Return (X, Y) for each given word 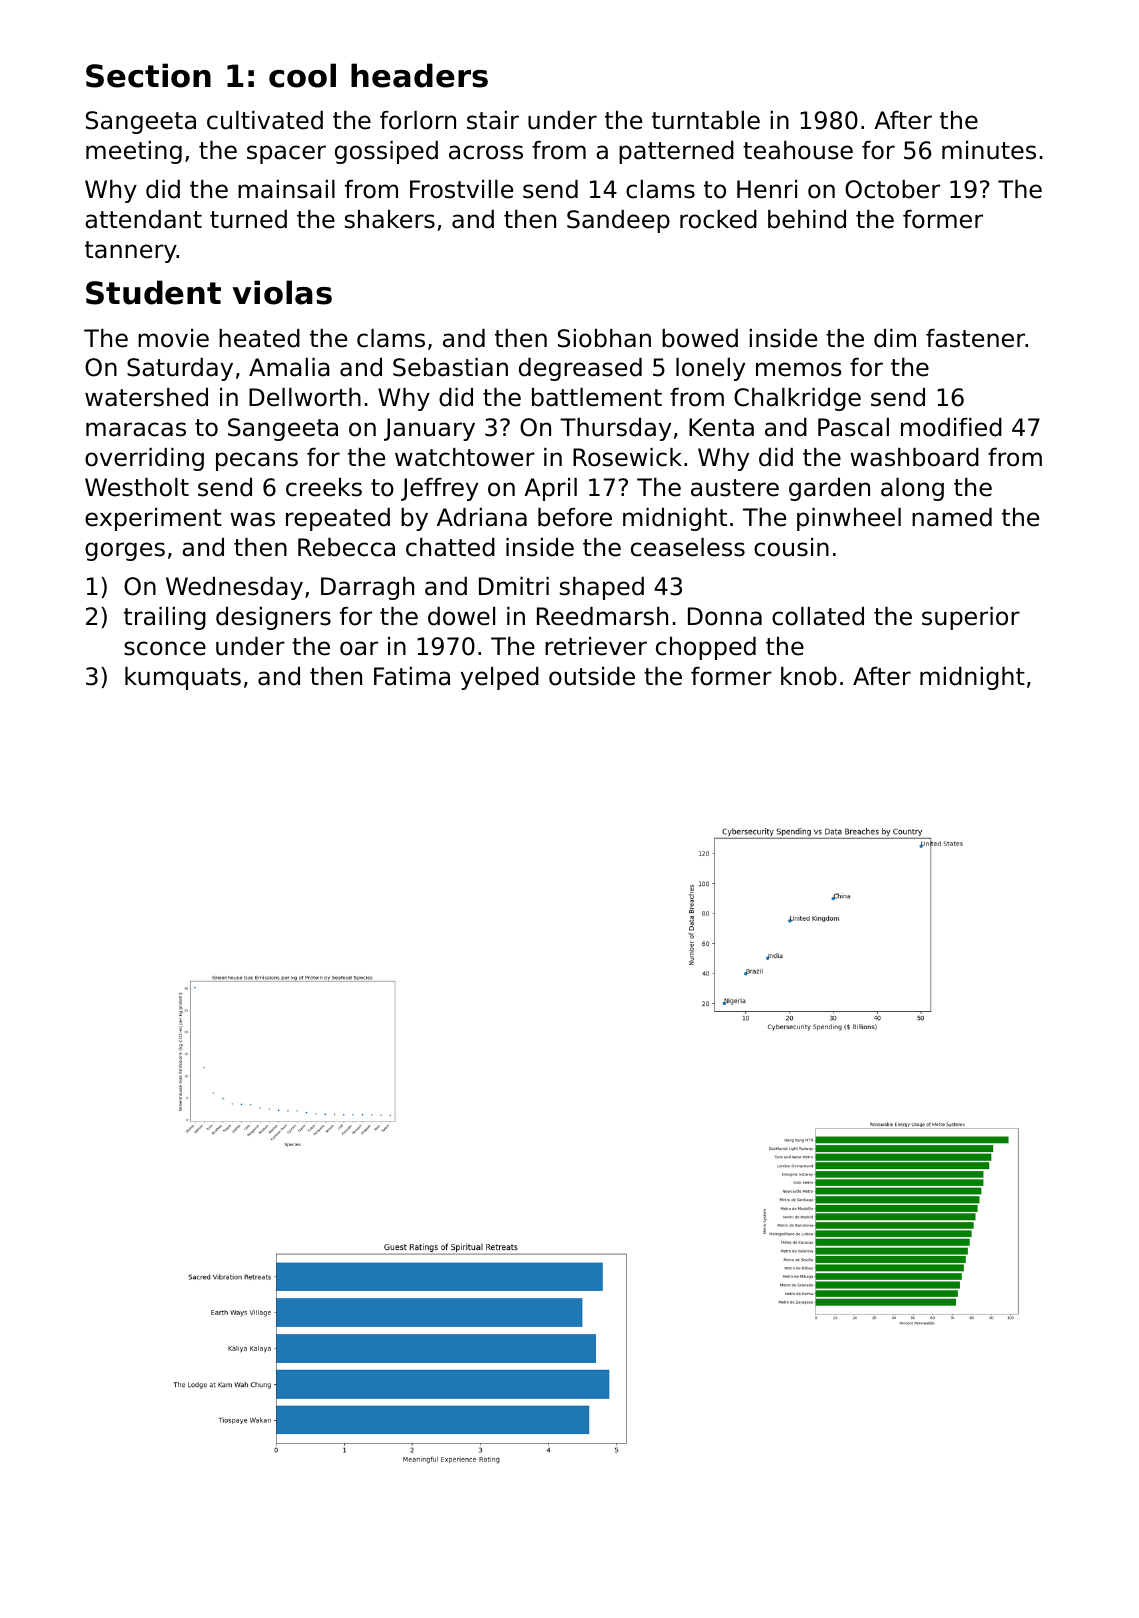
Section (148, 75)
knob (809, 676)
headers (419, 75)
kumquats (183, 678)
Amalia (289, 367)
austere (735, 488)
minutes (989, 150)
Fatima (412, 676)
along (912, 489)
